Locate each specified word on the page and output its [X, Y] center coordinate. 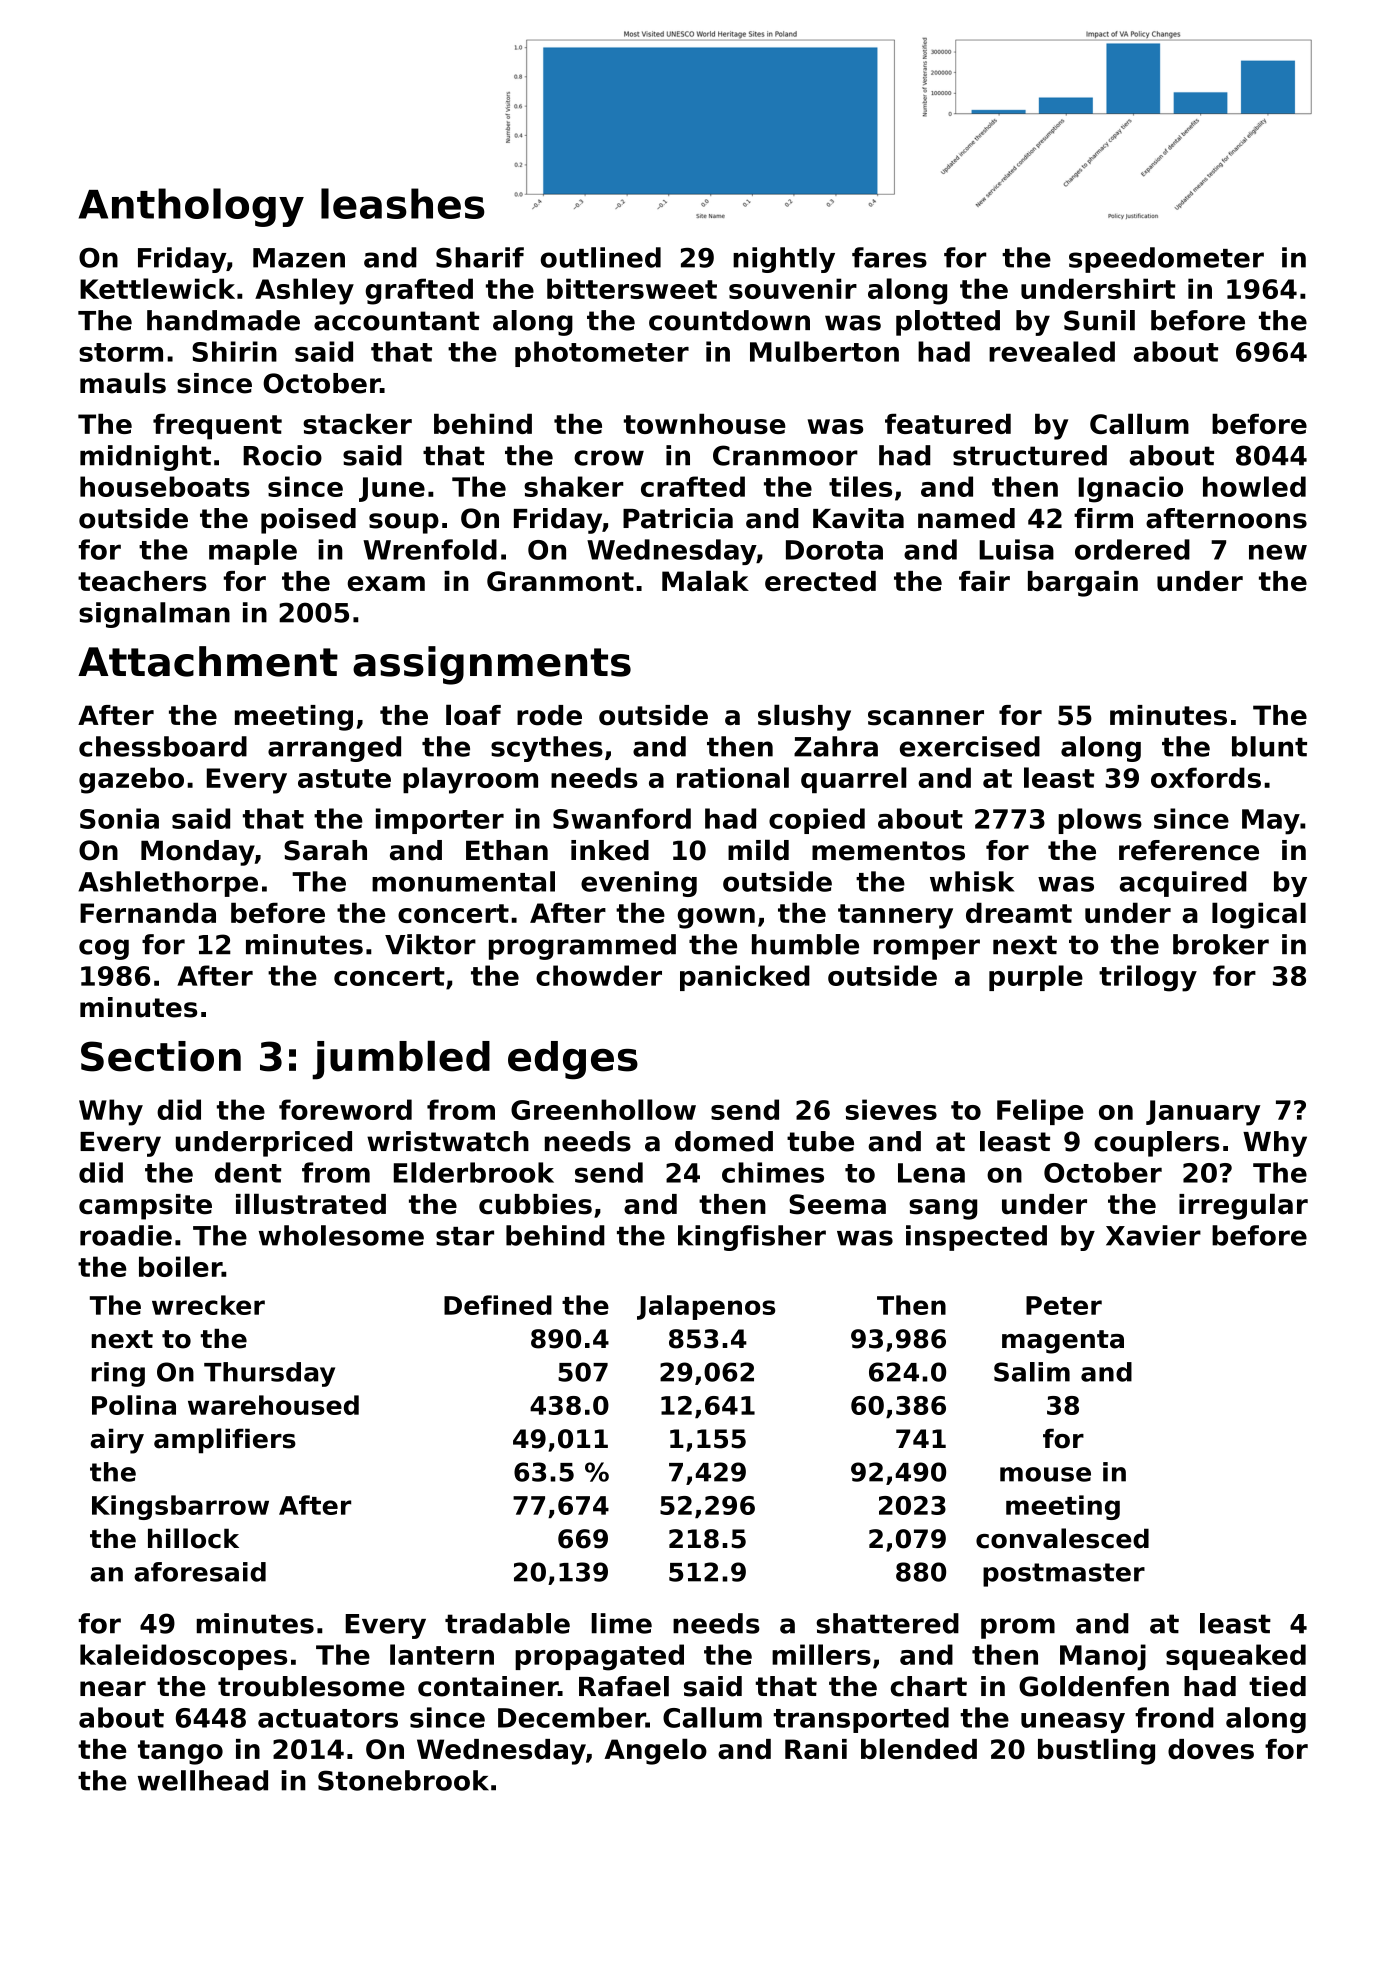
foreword [345, 1109]
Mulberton [824, 351]
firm [1103, 518]
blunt [1269, 746]
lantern [442, 1654]
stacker [357, 424]
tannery [895, 916]
